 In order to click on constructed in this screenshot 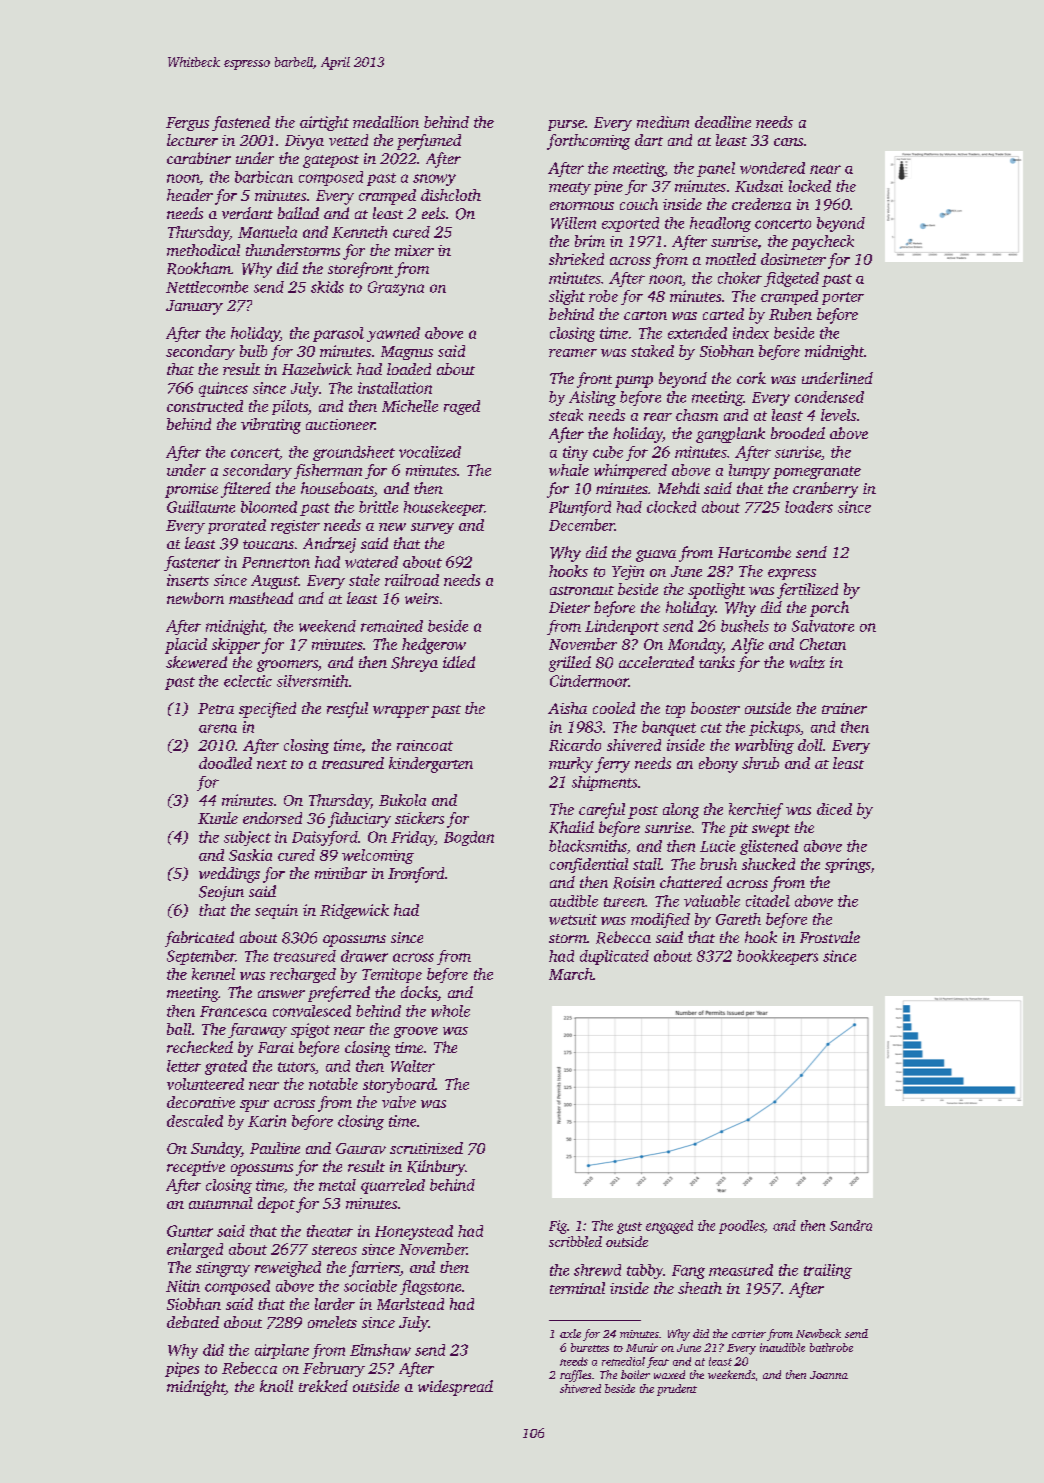, I will do `click(205, 406)`.
